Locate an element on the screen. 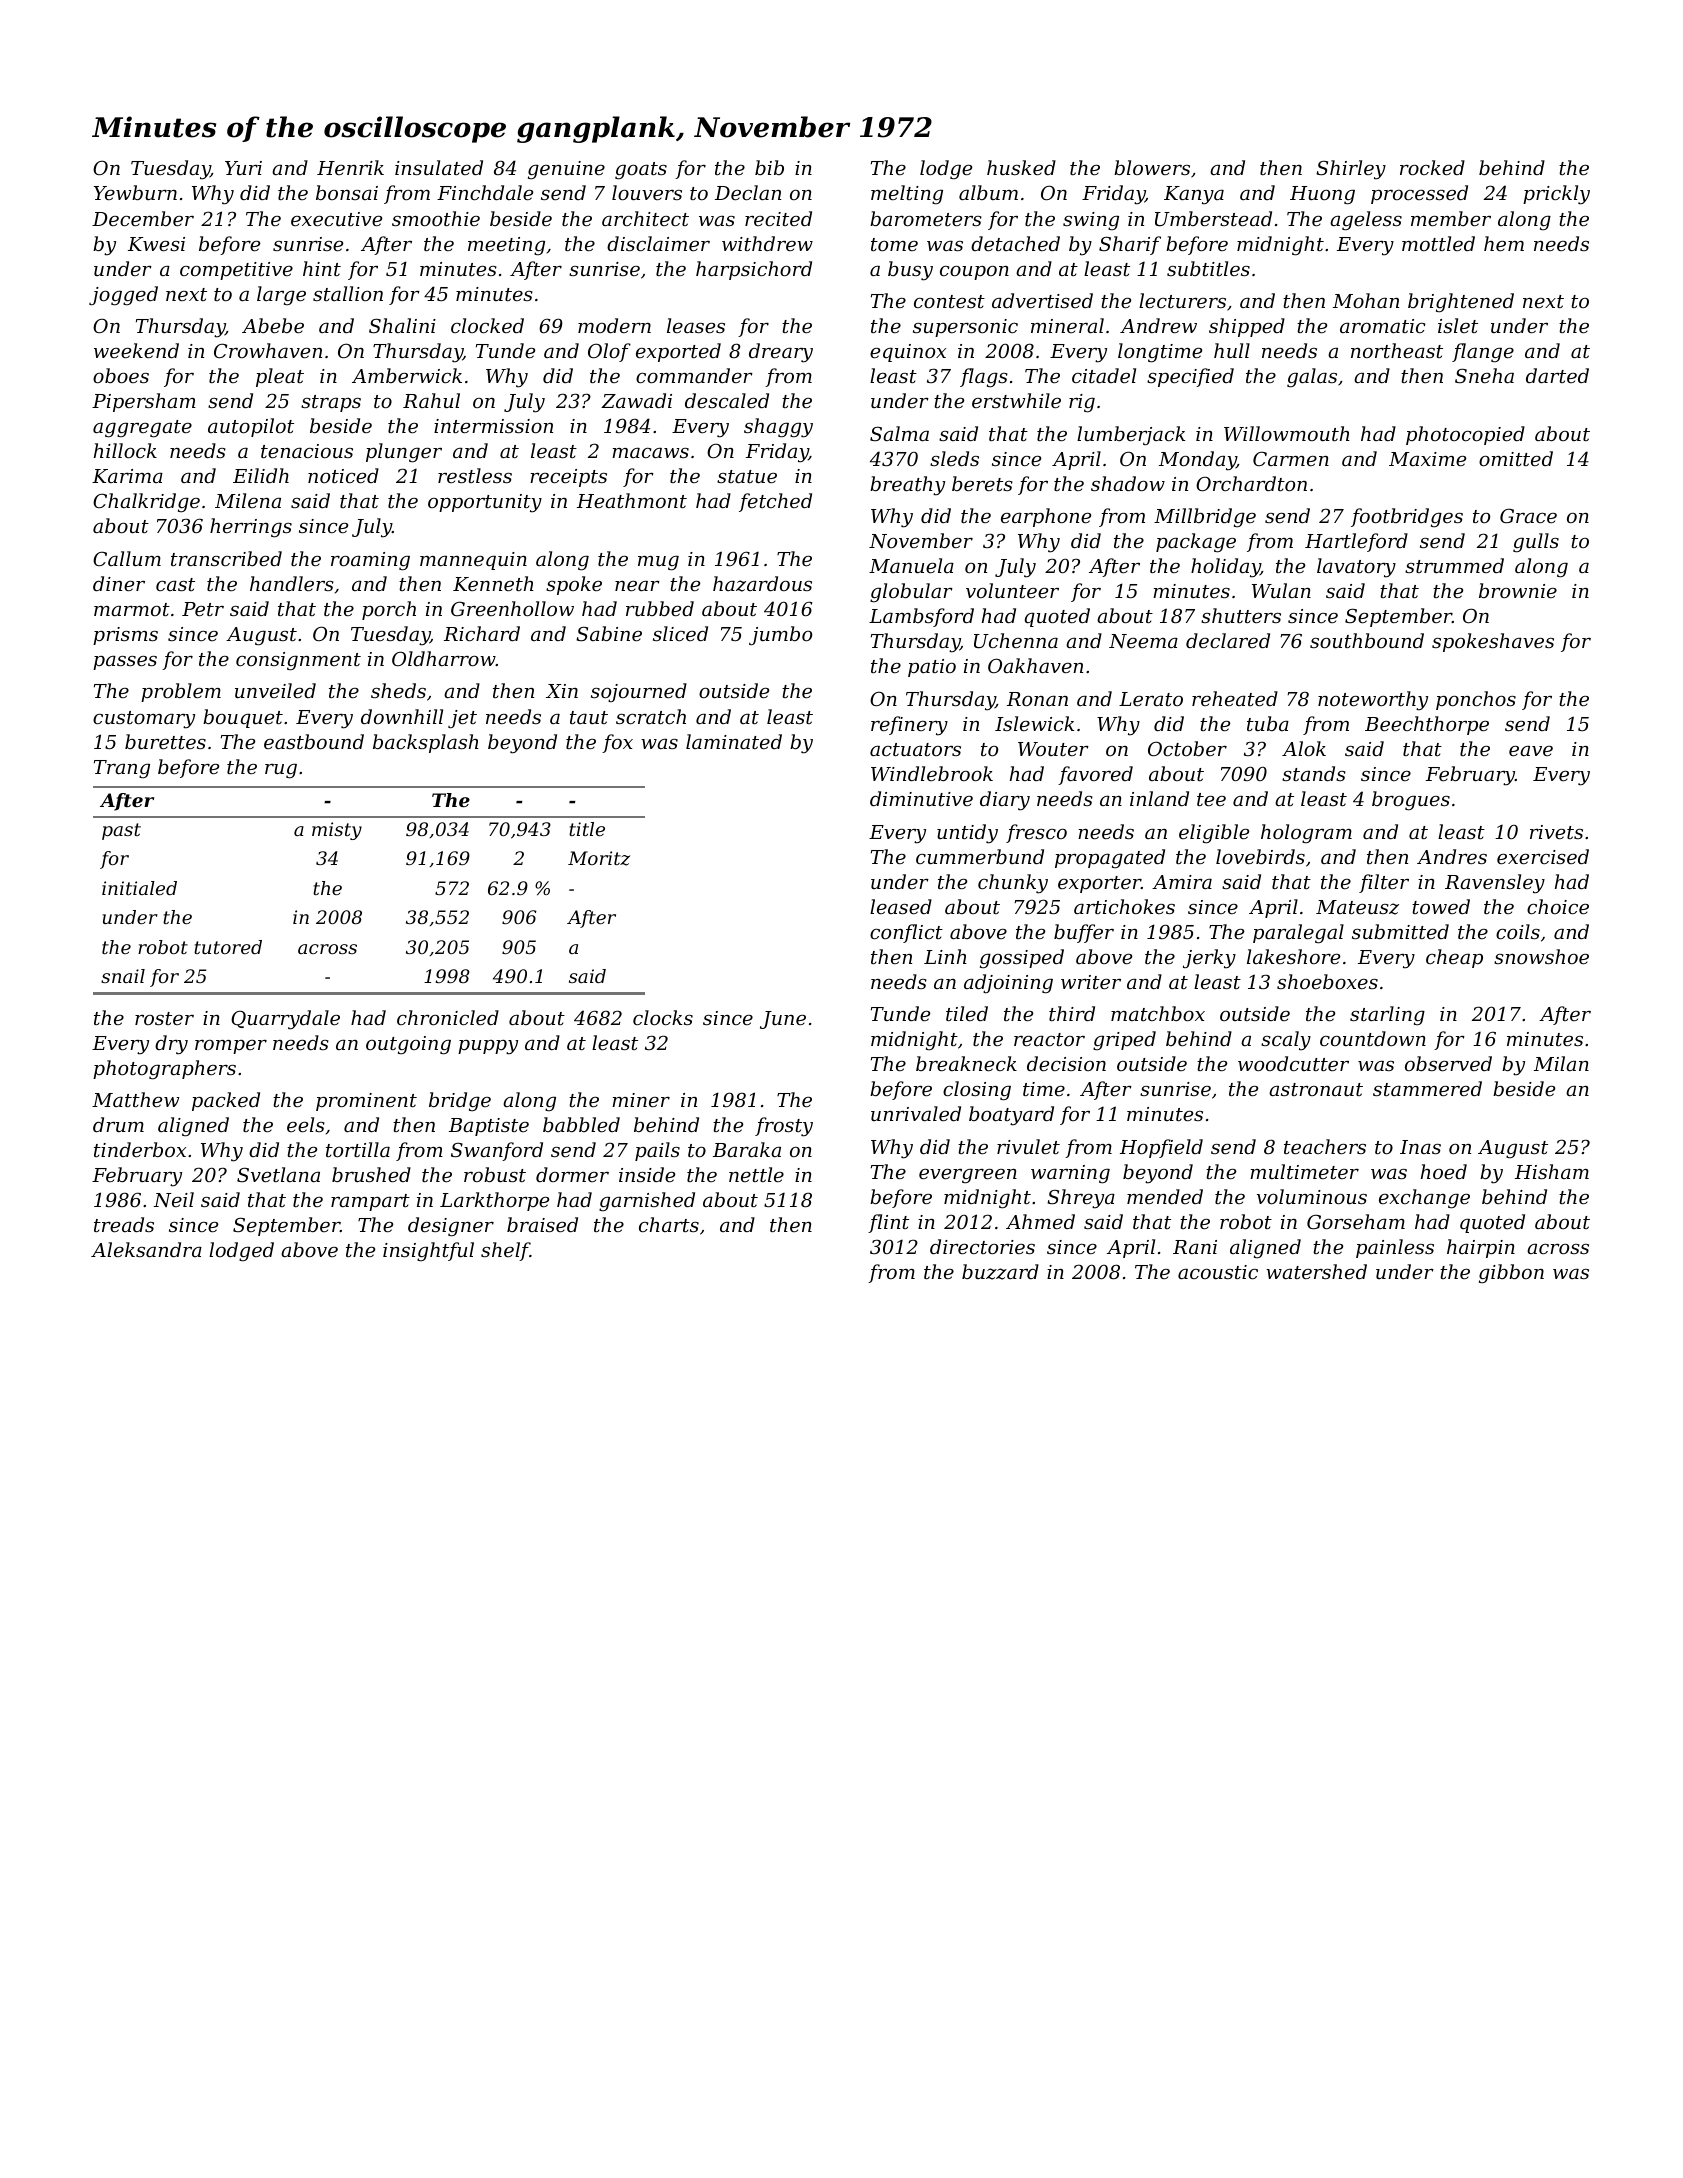  clocks is located at coordinates (663, 1017).
